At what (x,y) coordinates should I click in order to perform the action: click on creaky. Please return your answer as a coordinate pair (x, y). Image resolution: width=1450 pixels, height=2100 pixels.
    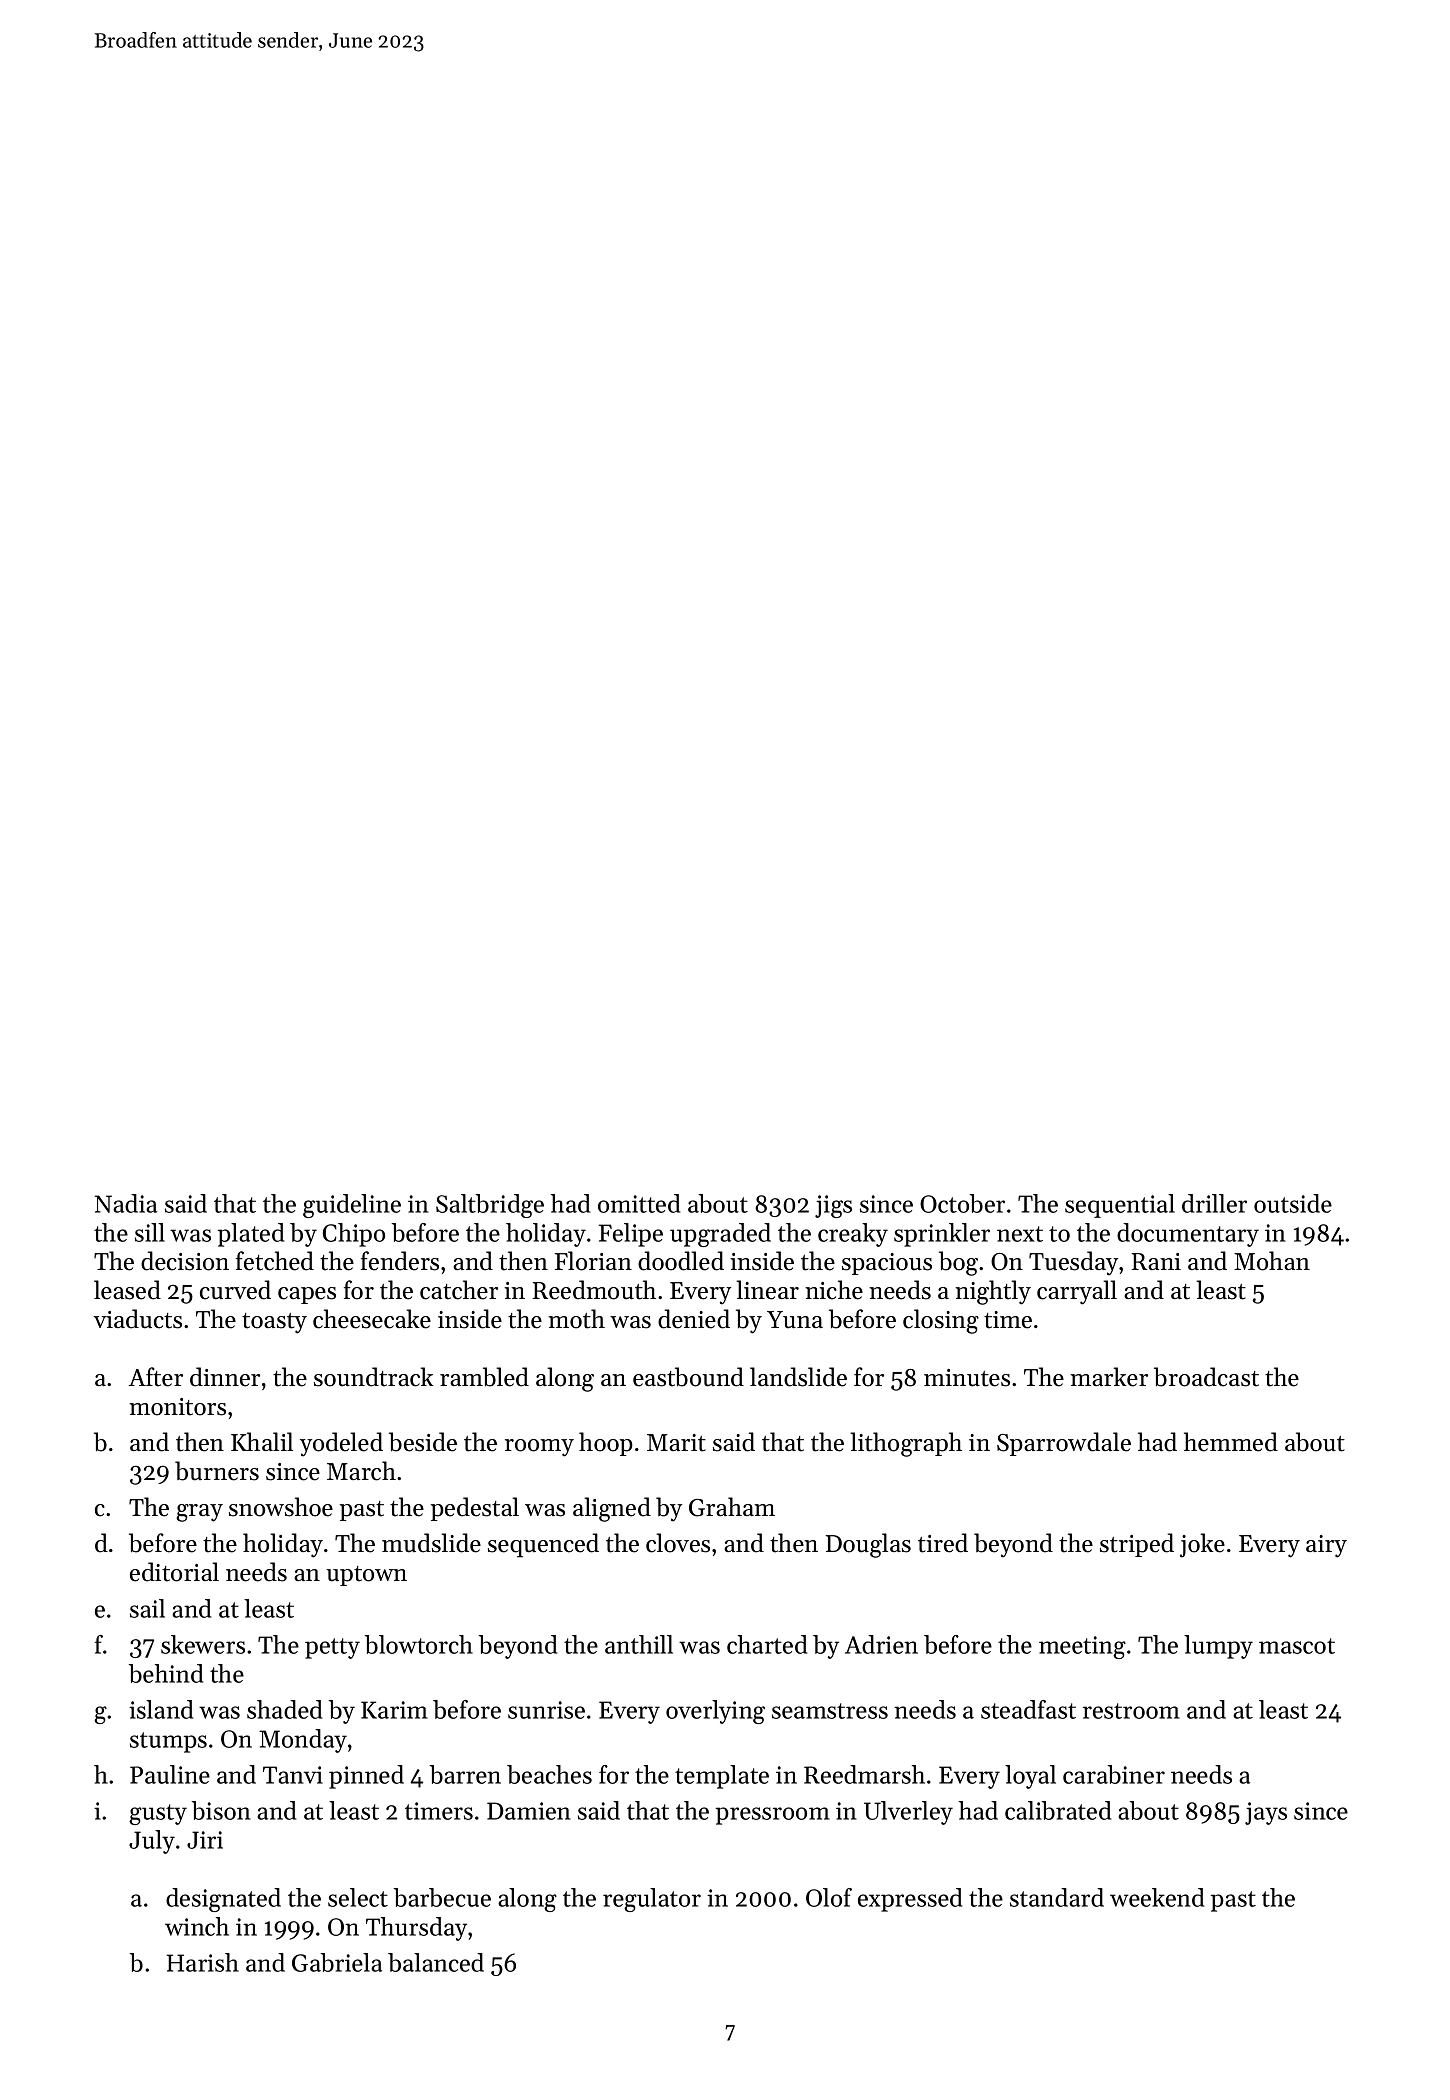
    Looking at the image, I should click on (853, 1235).
